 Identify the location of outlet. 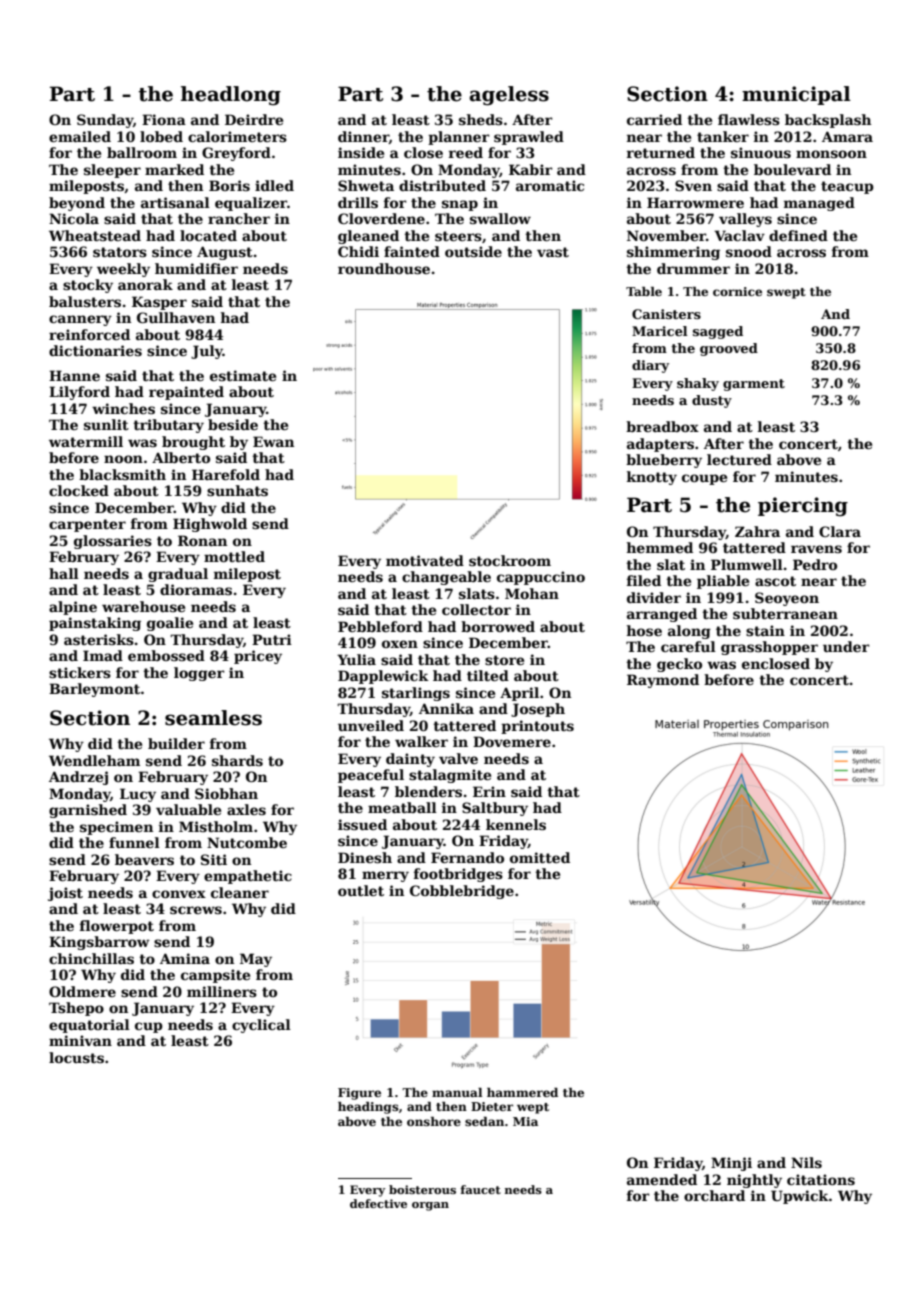
(361, 890).
